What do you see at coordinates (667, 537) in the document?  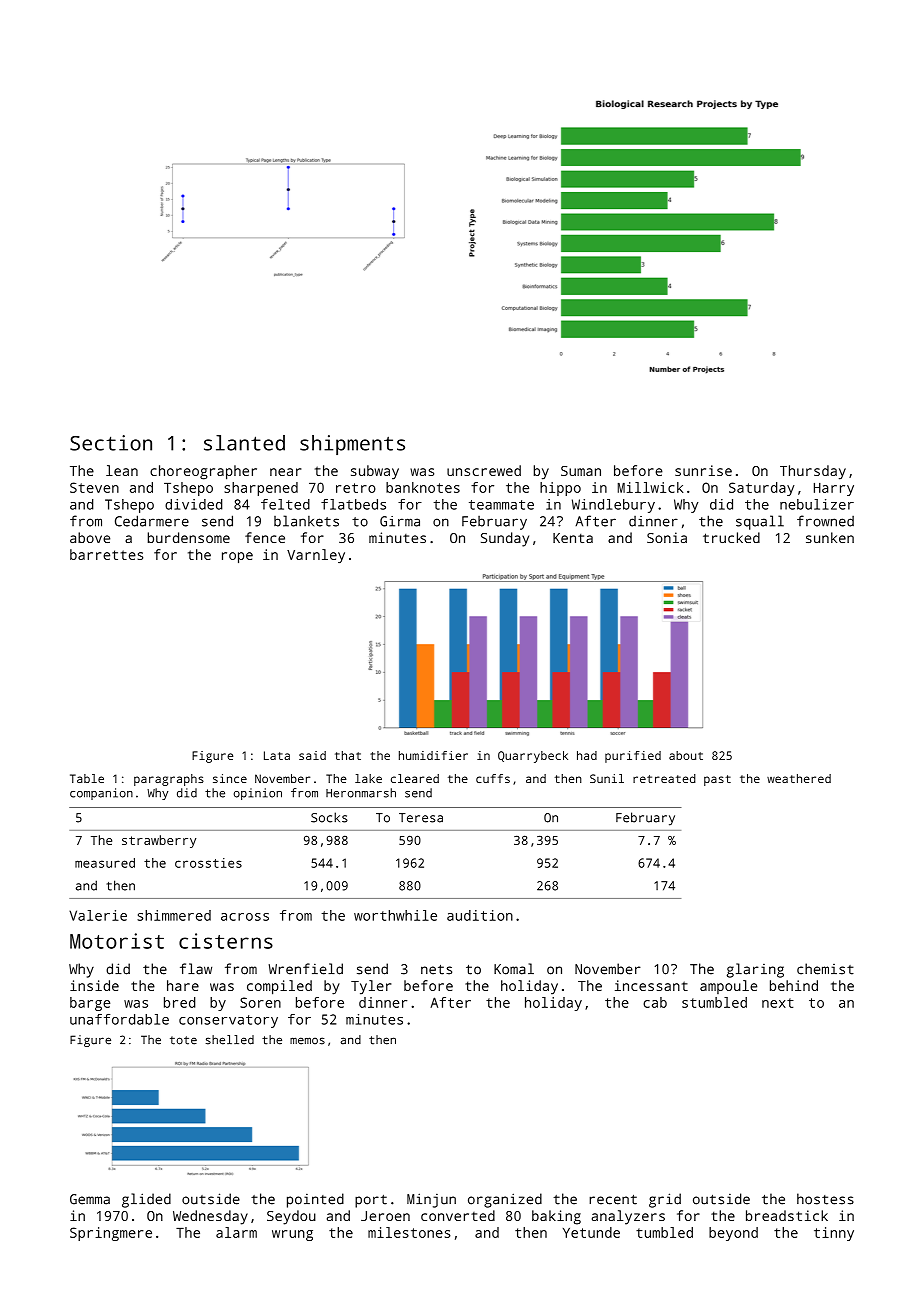 I see `Sonia` at bounding box center [667, 537].
